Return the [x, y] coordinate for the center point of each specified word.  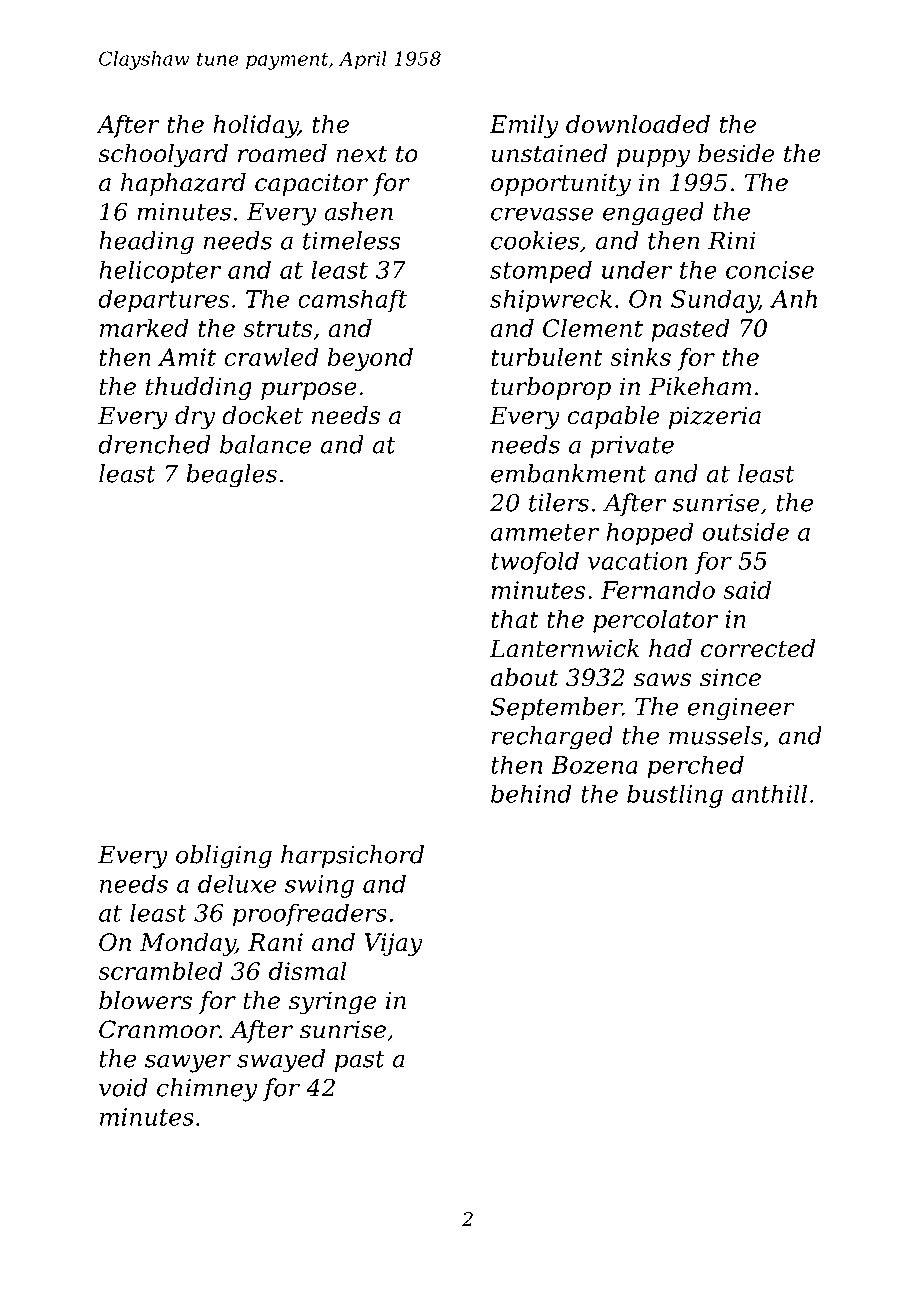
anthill [769, 794]
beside [736, 153]
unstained [549, 153]
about [524, 677]
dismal [307, 971]
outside [746, 531]
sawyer [188, 1063]
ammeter [545, 532]
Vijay [393, 944]
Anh [793, 298]
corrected [758, 648]
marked [144, 328]
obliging [224, 857]
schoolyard [163, 156]
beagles [231, 476]
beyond [370, 359]
